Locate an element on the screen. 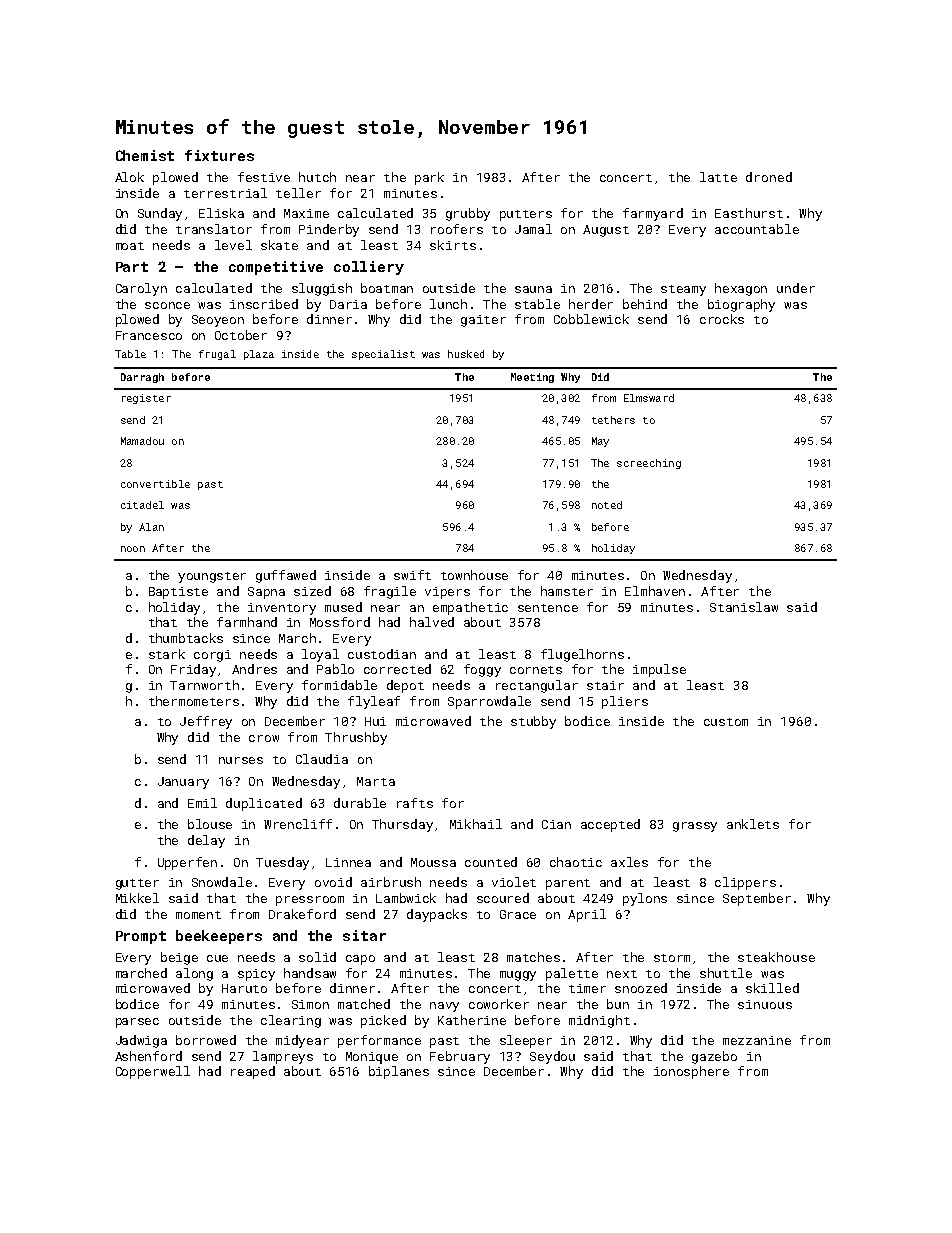  May is located at coordinates (600, 442).
